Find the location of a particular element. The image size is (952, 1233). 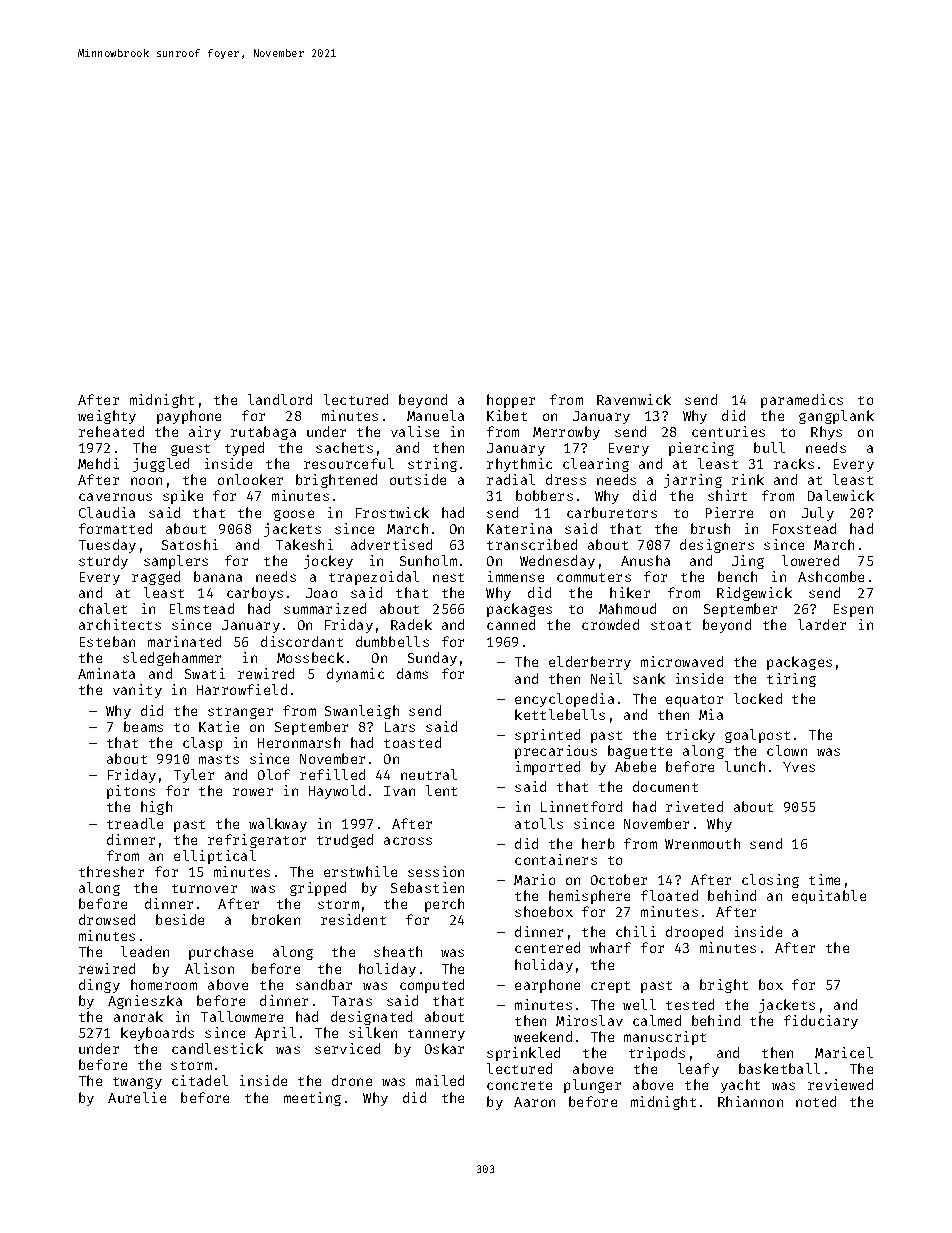

Satoshi is located at coordinates (190, 544).
